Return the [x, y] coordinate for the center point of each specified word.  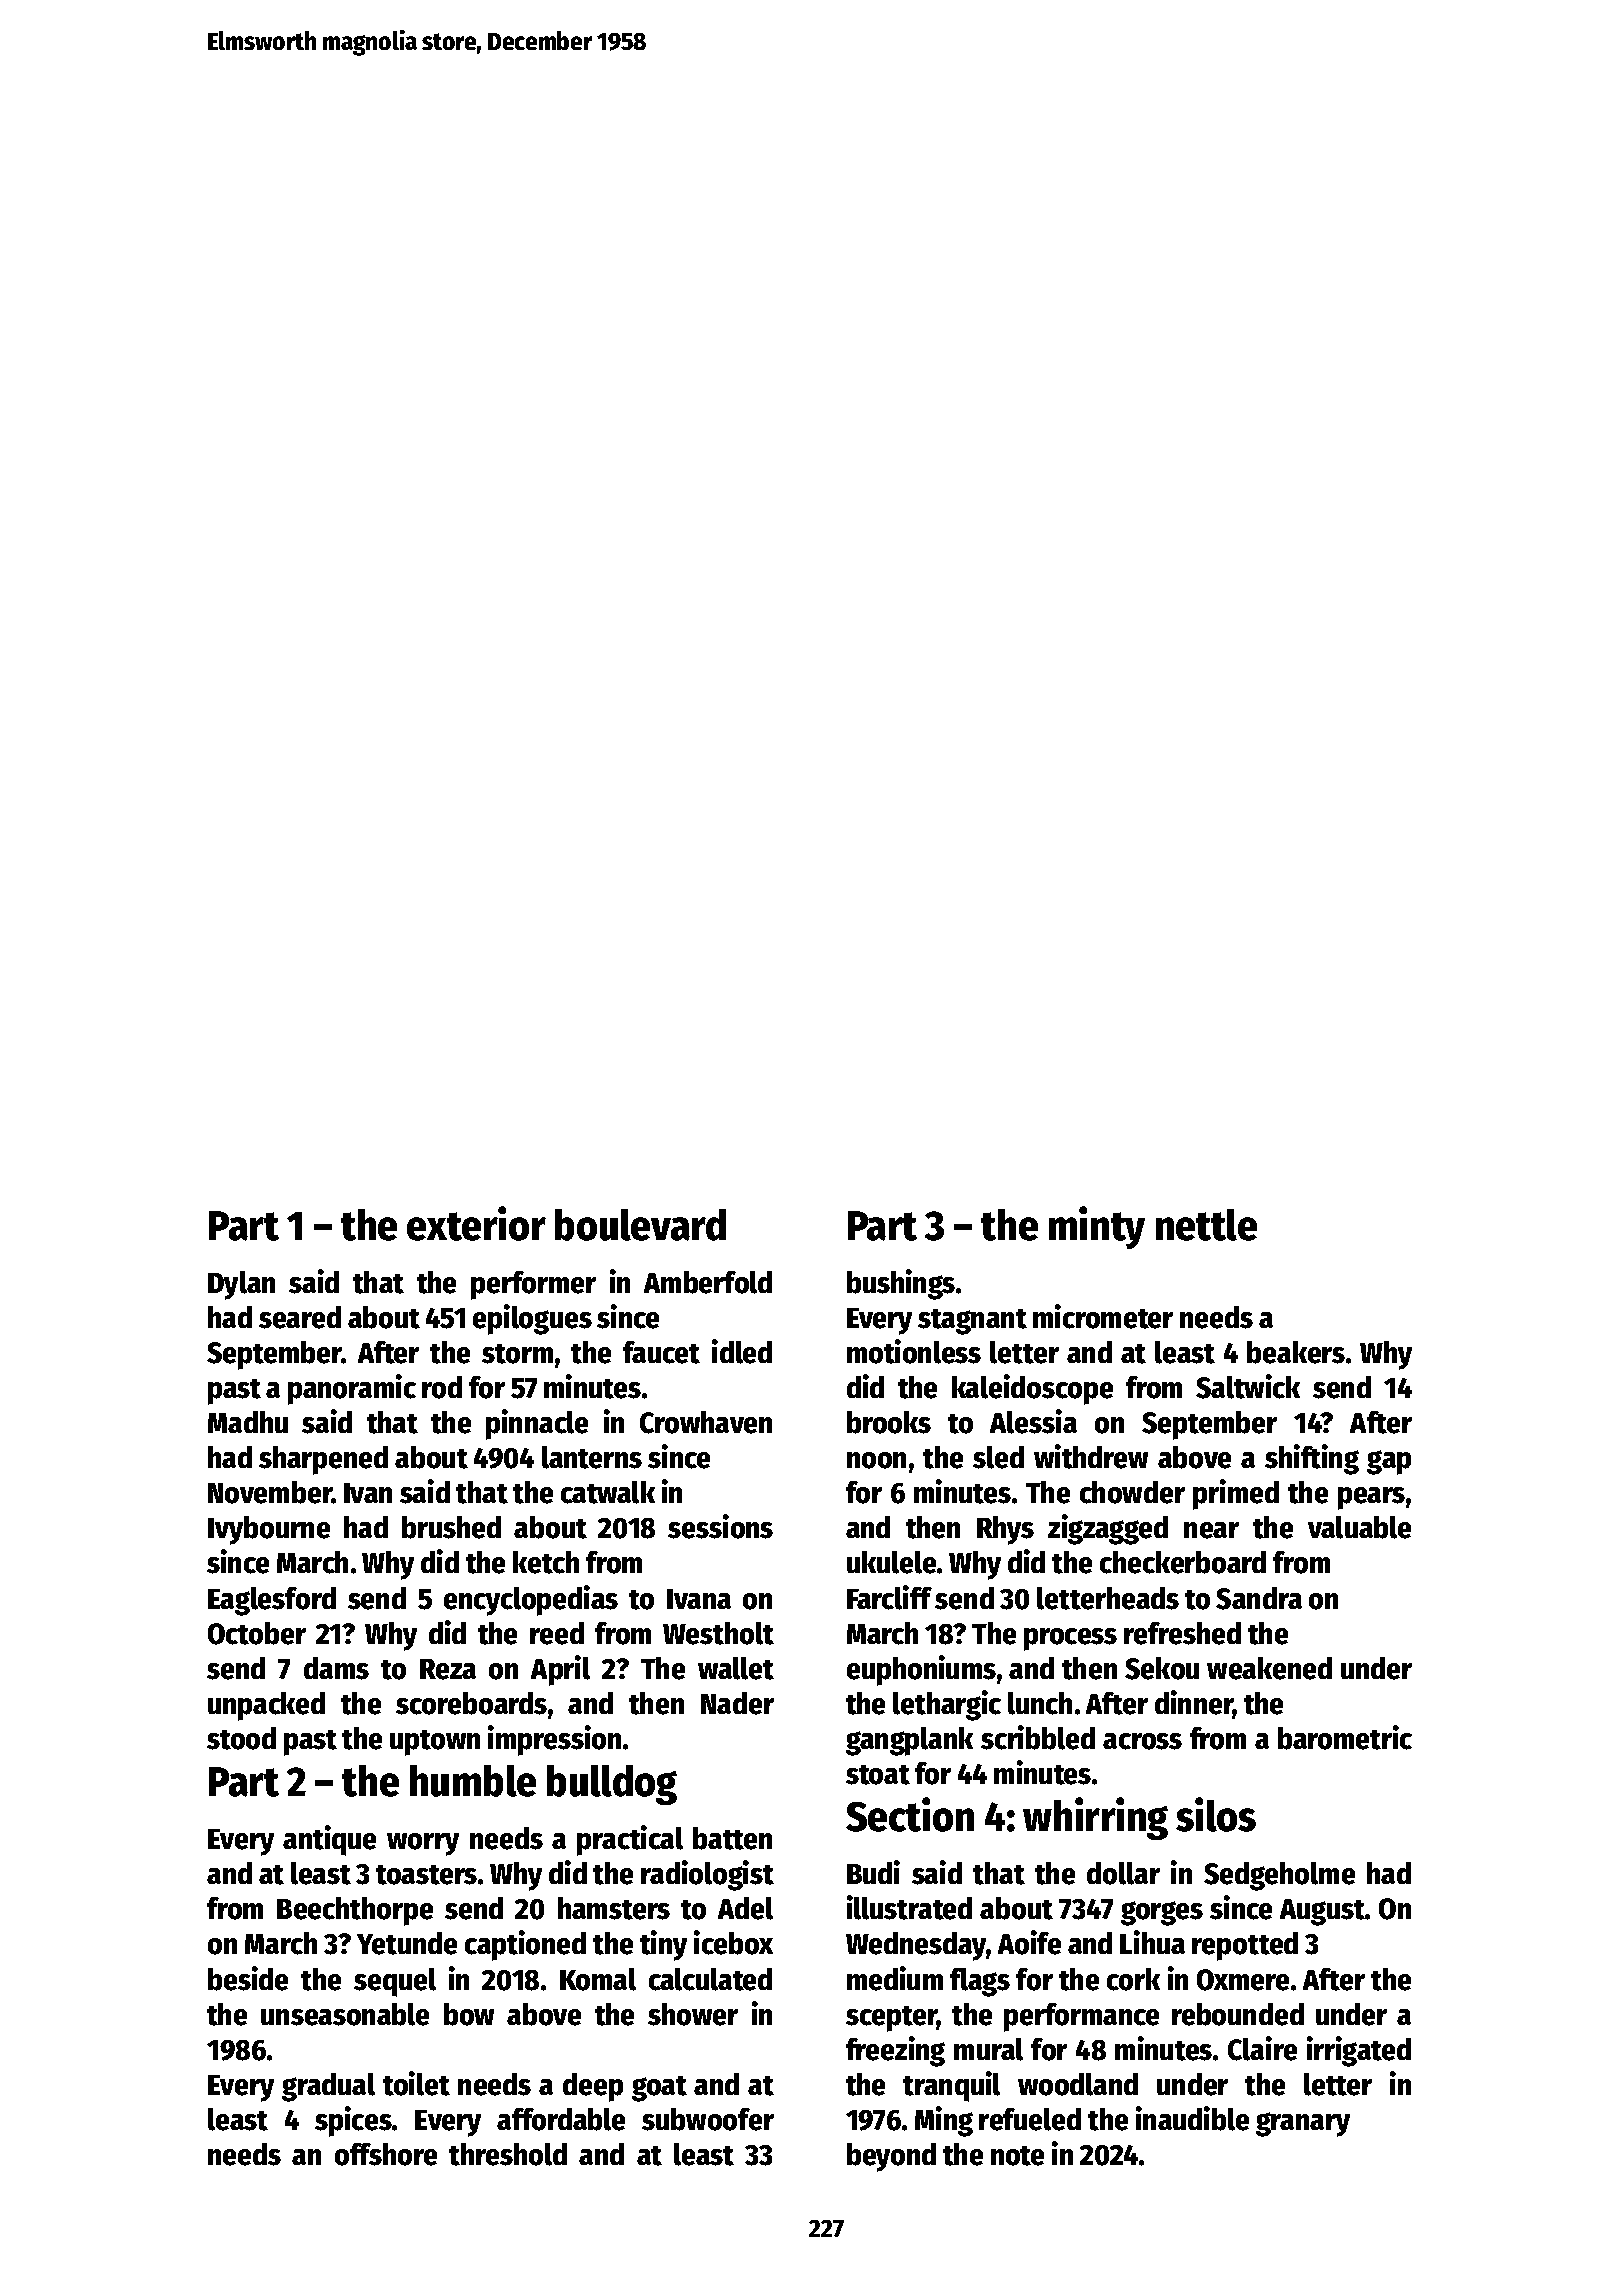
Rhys [1005, 1530]
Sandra [1259, 1598]
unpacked [266, 1706]
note [1017, 2156]
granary [1303, 2124]
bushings [901, 1284]
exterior [476, 1223]
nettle [1206, 1225]
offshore [386, 2154]
